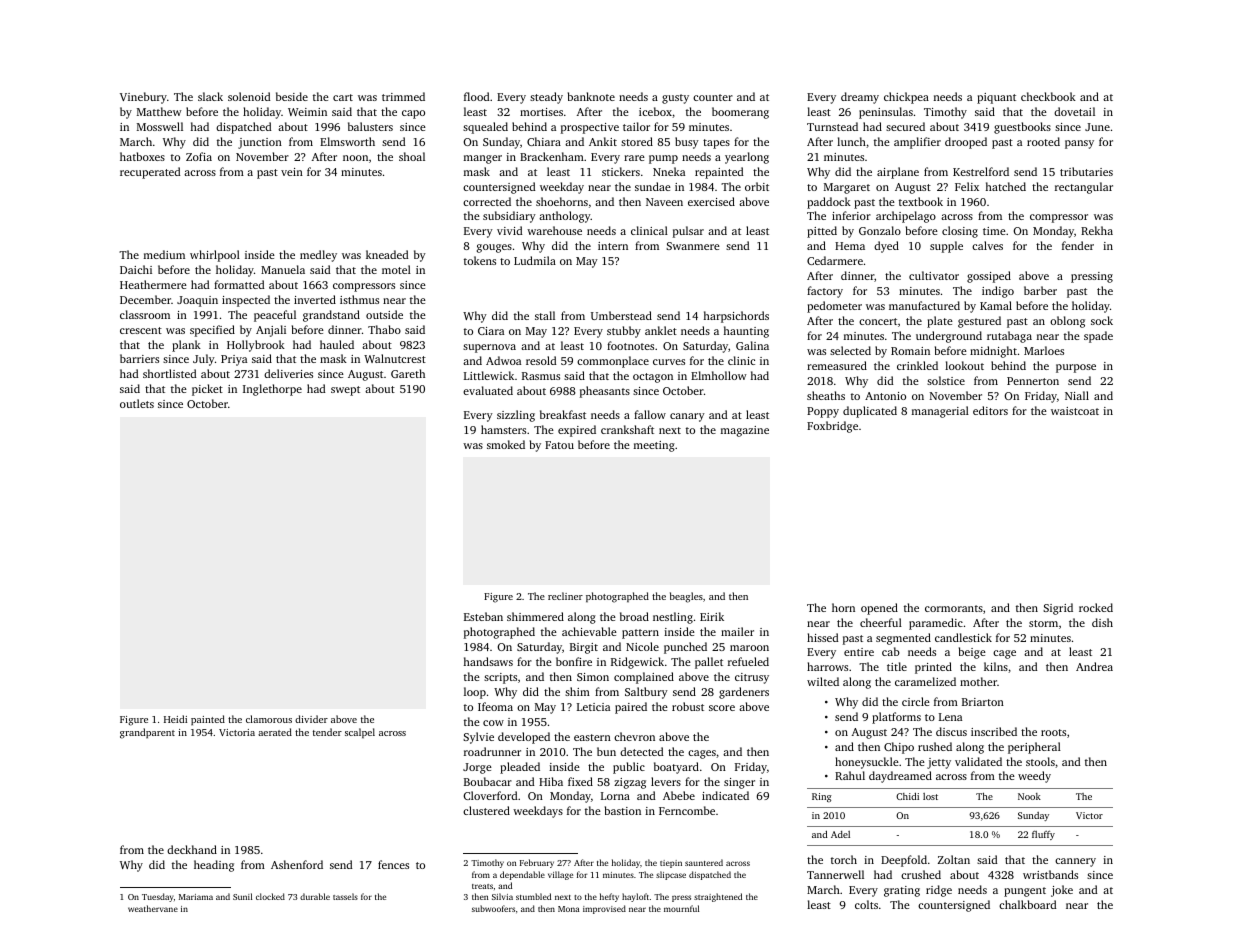 The height and width of the image is (952, 1233). Describe the element at coordinates (491, 331) in the image. I see `Ciara` at that location.
